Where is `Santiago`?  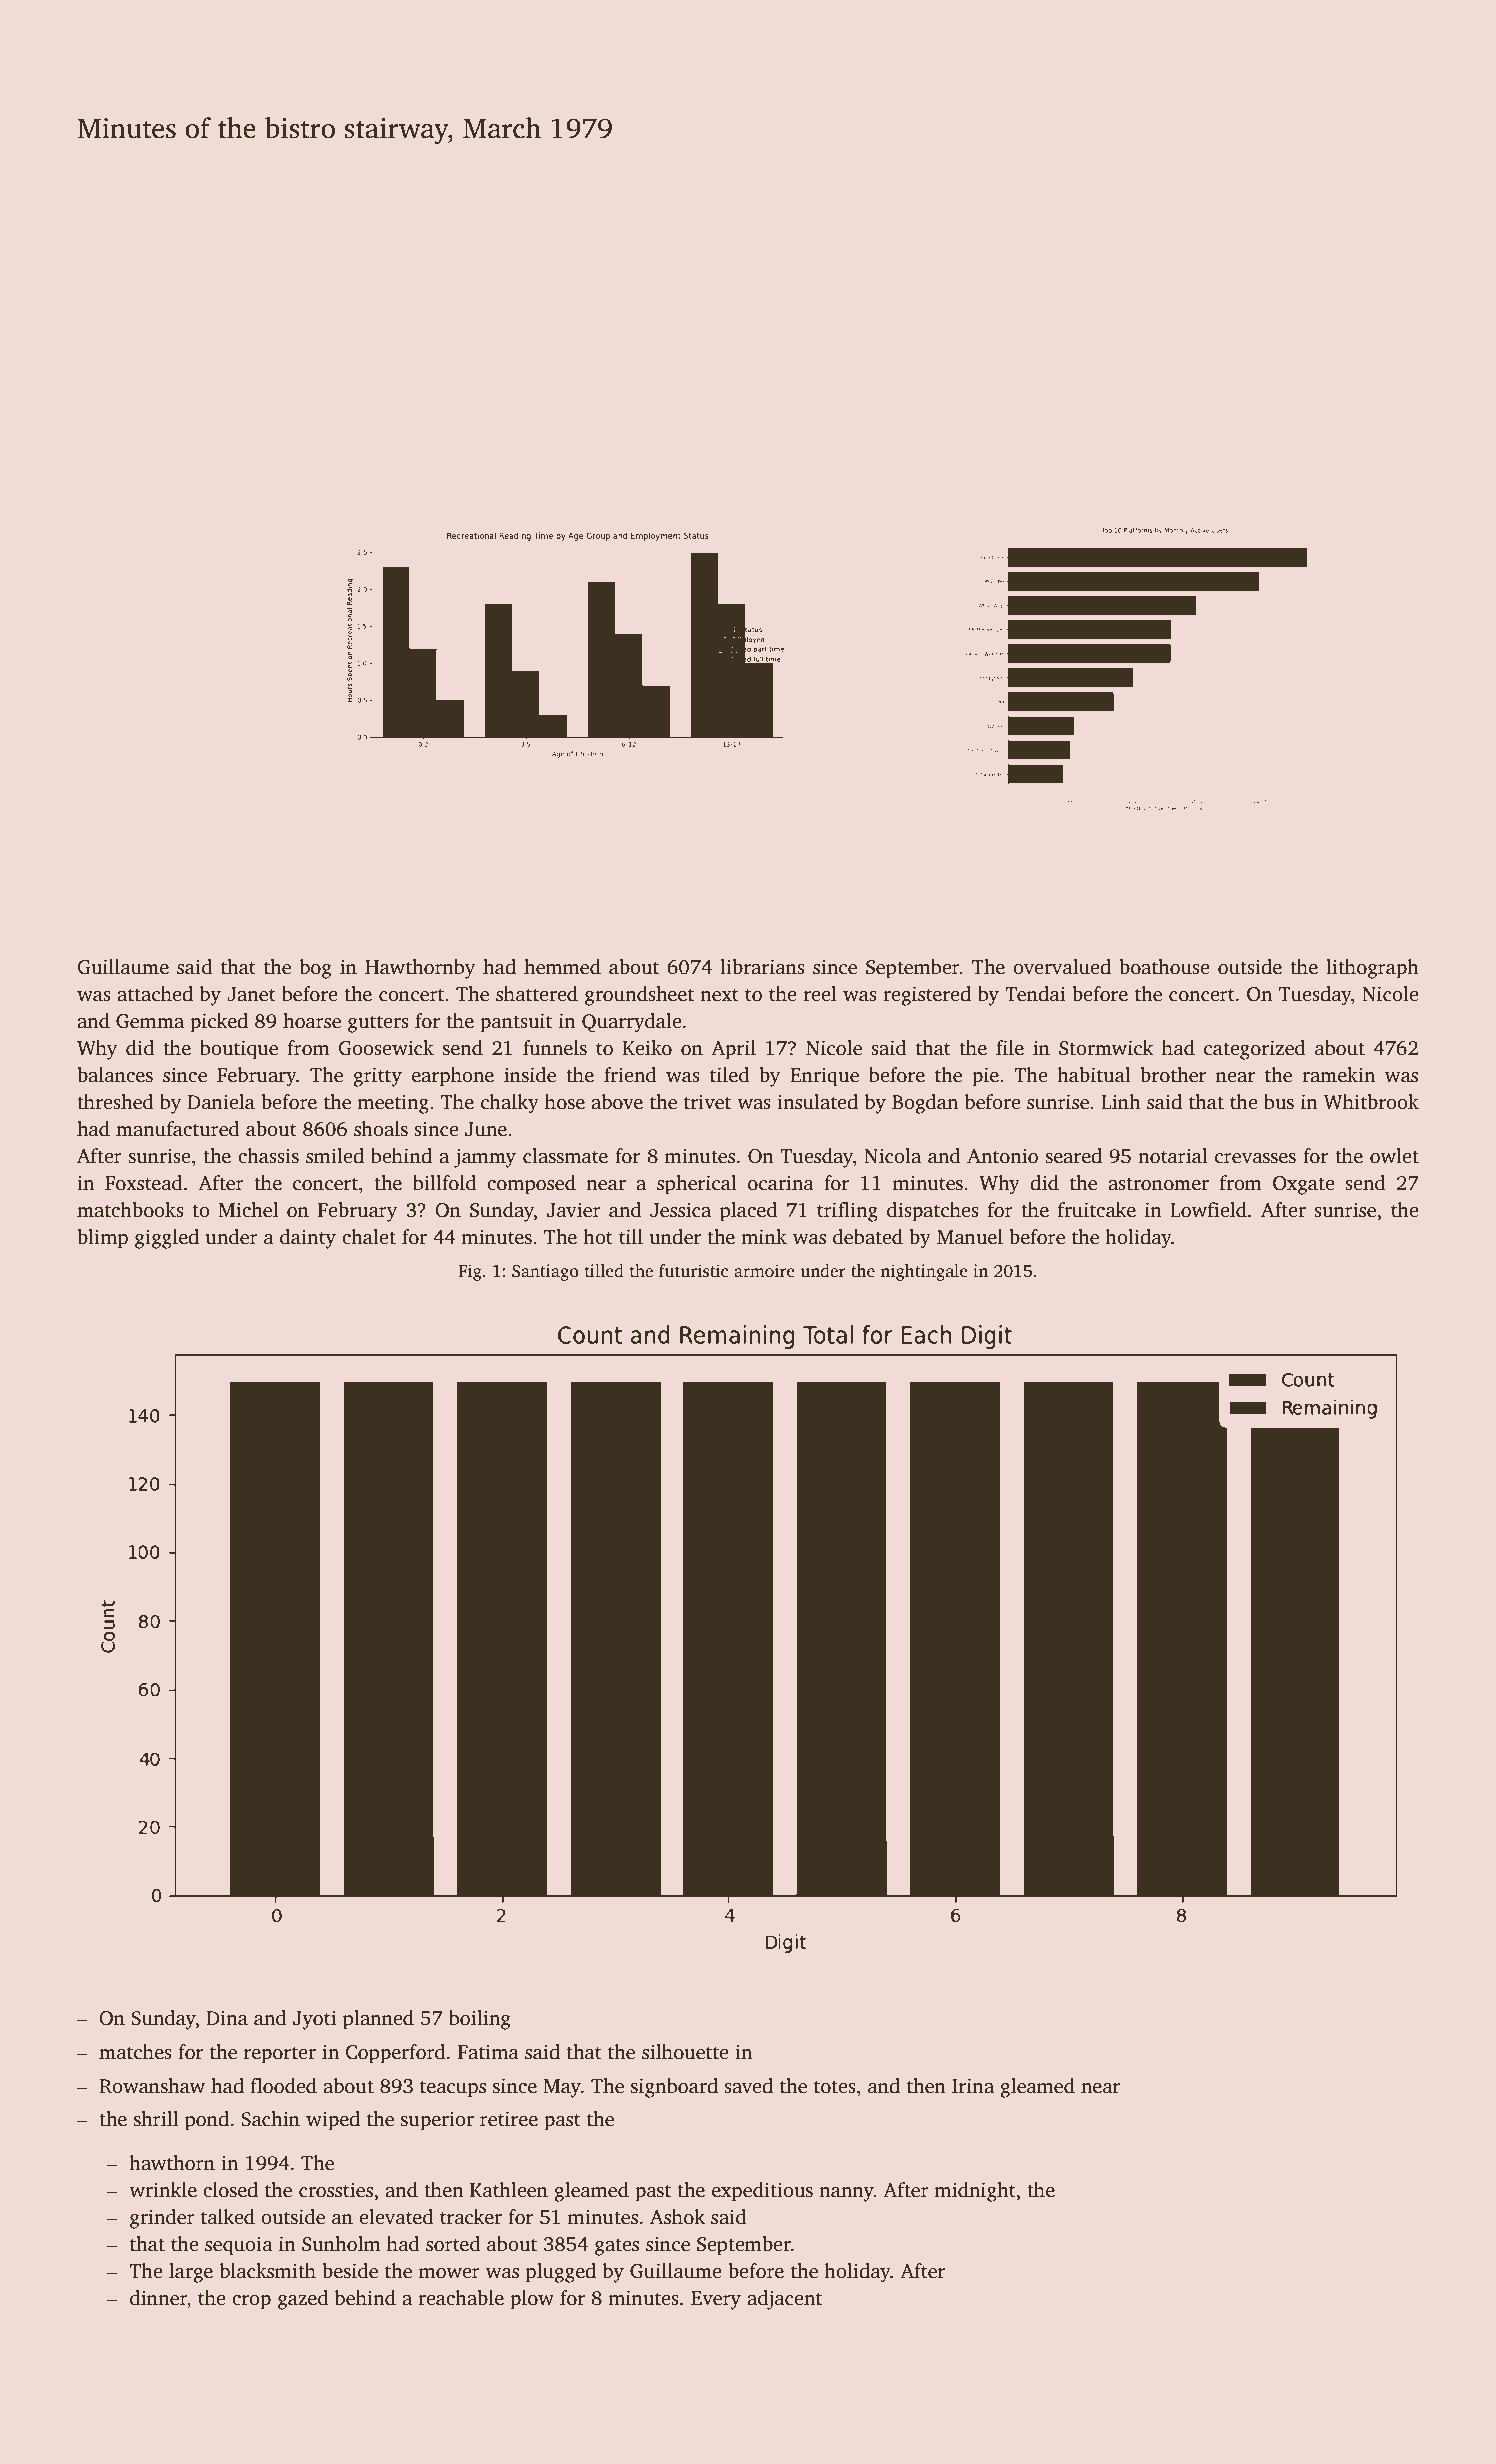
Santiago is located at coordinates (545, 1272).
